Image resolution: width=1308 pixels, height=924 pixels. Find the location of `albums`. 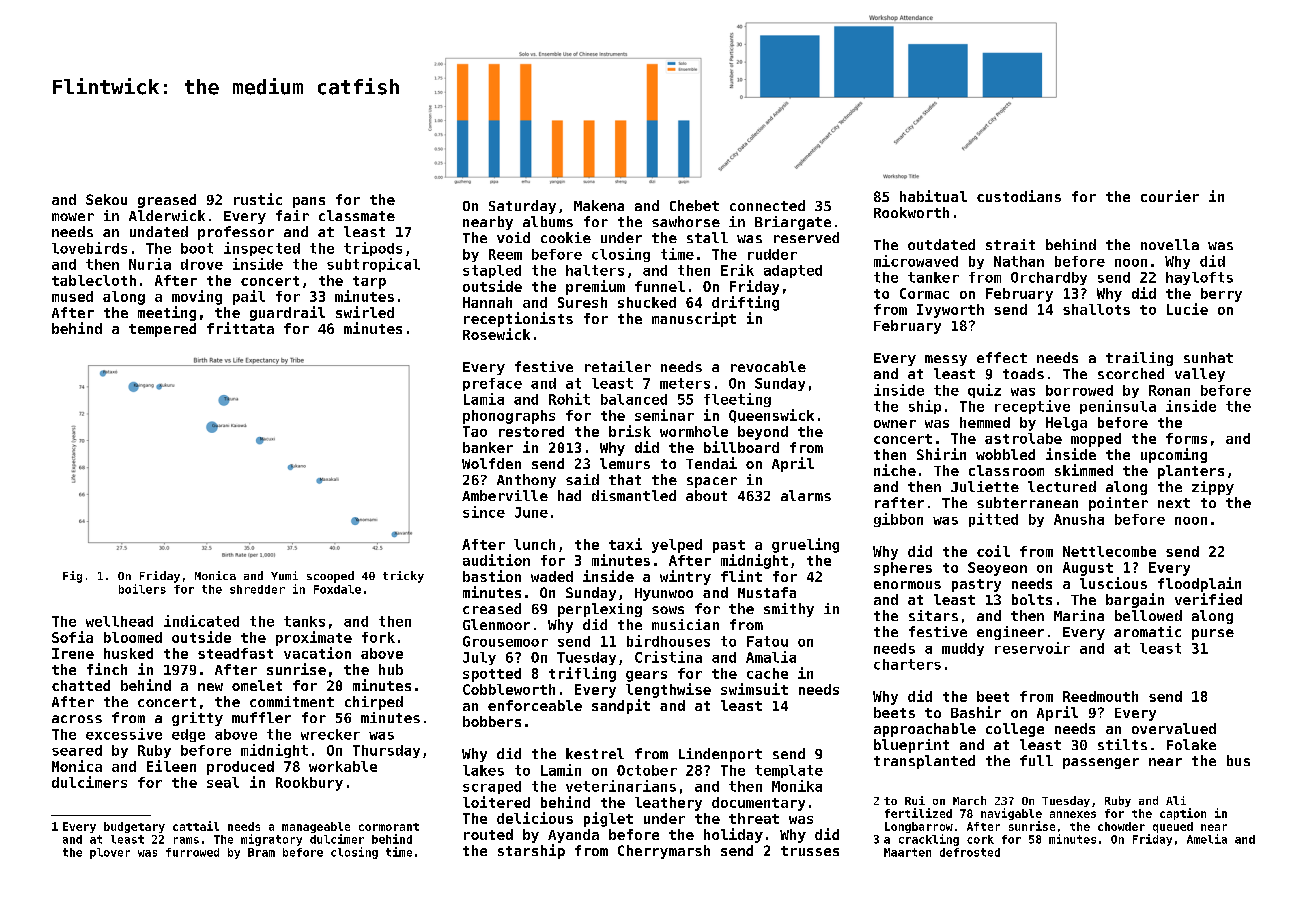

albums is located at coordinates (548, 221).
